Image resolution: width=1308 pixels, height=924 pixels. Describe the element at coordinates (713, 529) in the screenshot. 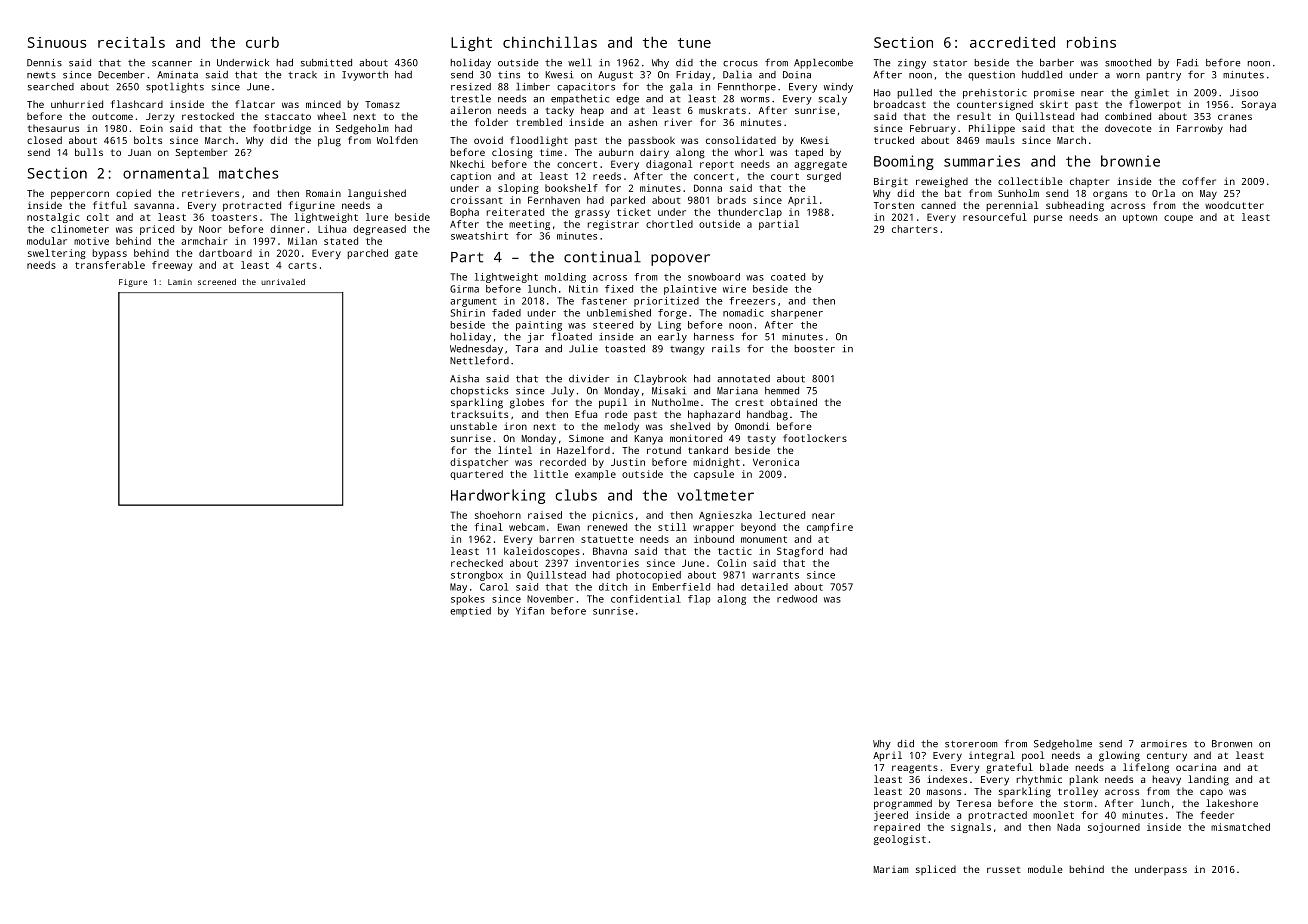

I see `wrapper` at that location.
